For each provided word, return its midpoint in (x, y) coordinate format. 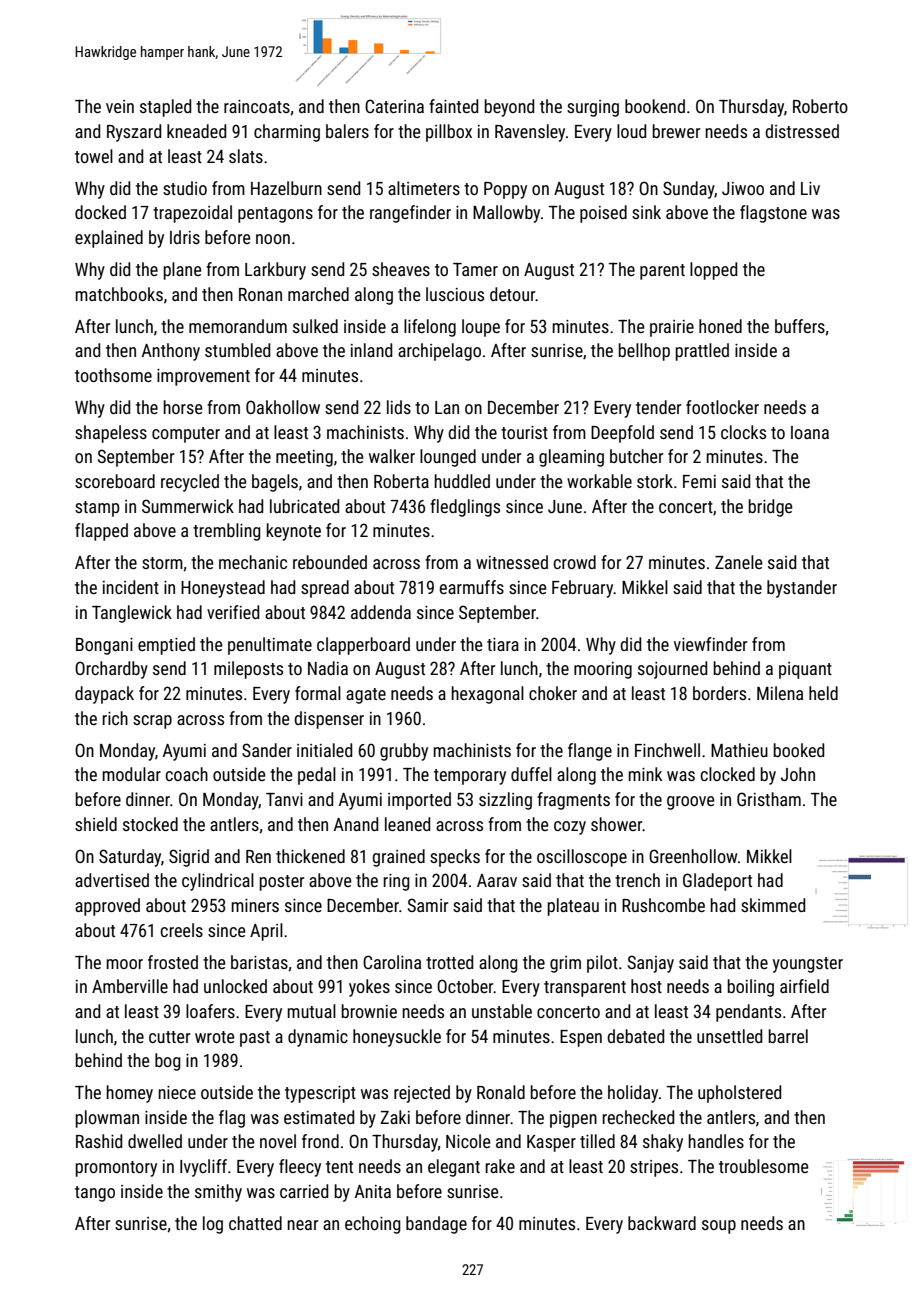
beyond (509, 108)
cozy (570, 828)
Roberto (820, 106)
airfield (804, 986)
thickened (310, 856)
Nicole (468, 1141)
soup (719, 1227)
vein (120, 106)
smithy (218, 1193)
